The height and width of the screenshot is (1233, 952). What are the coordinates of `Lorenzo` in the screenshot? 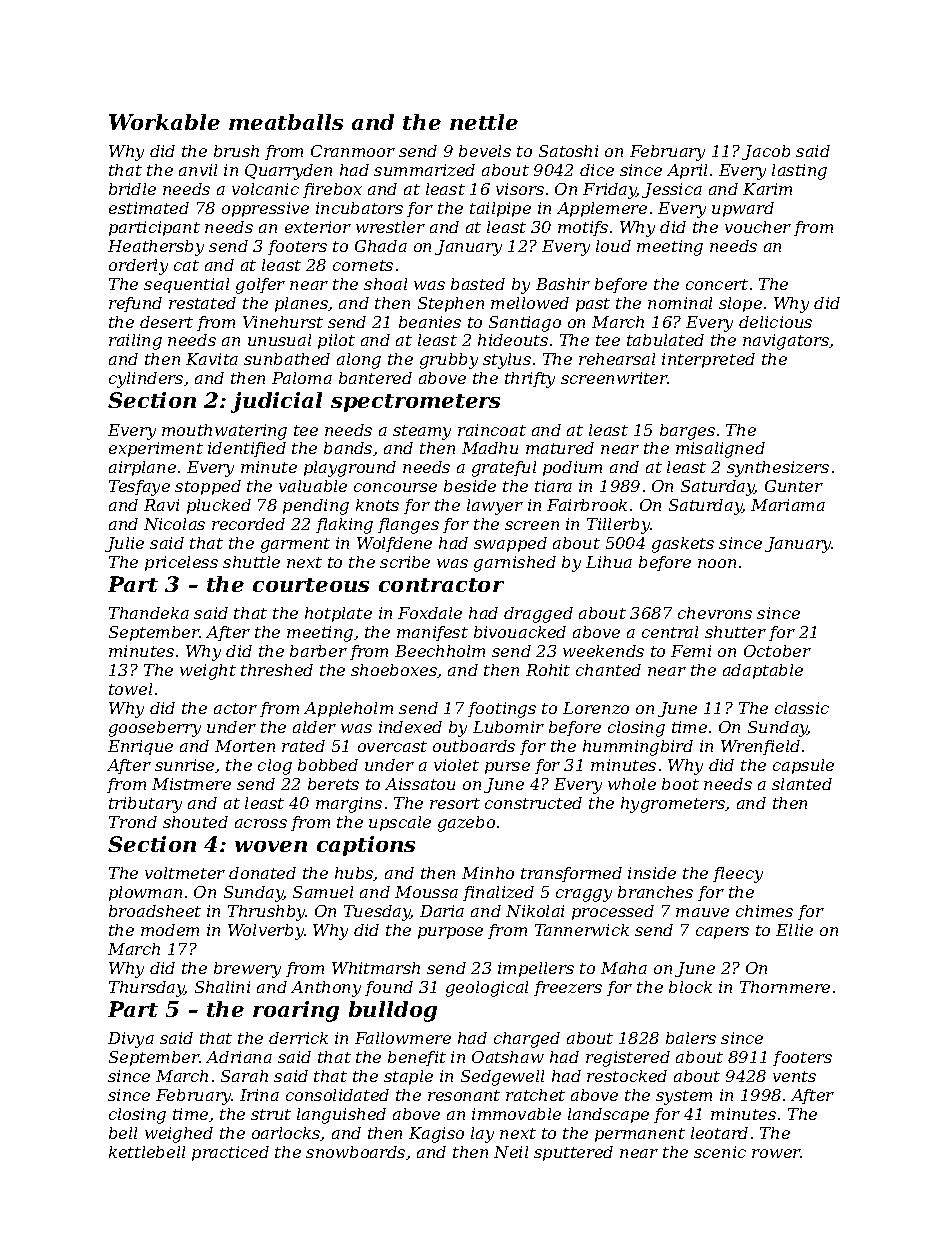 It's located at (596, 708).
